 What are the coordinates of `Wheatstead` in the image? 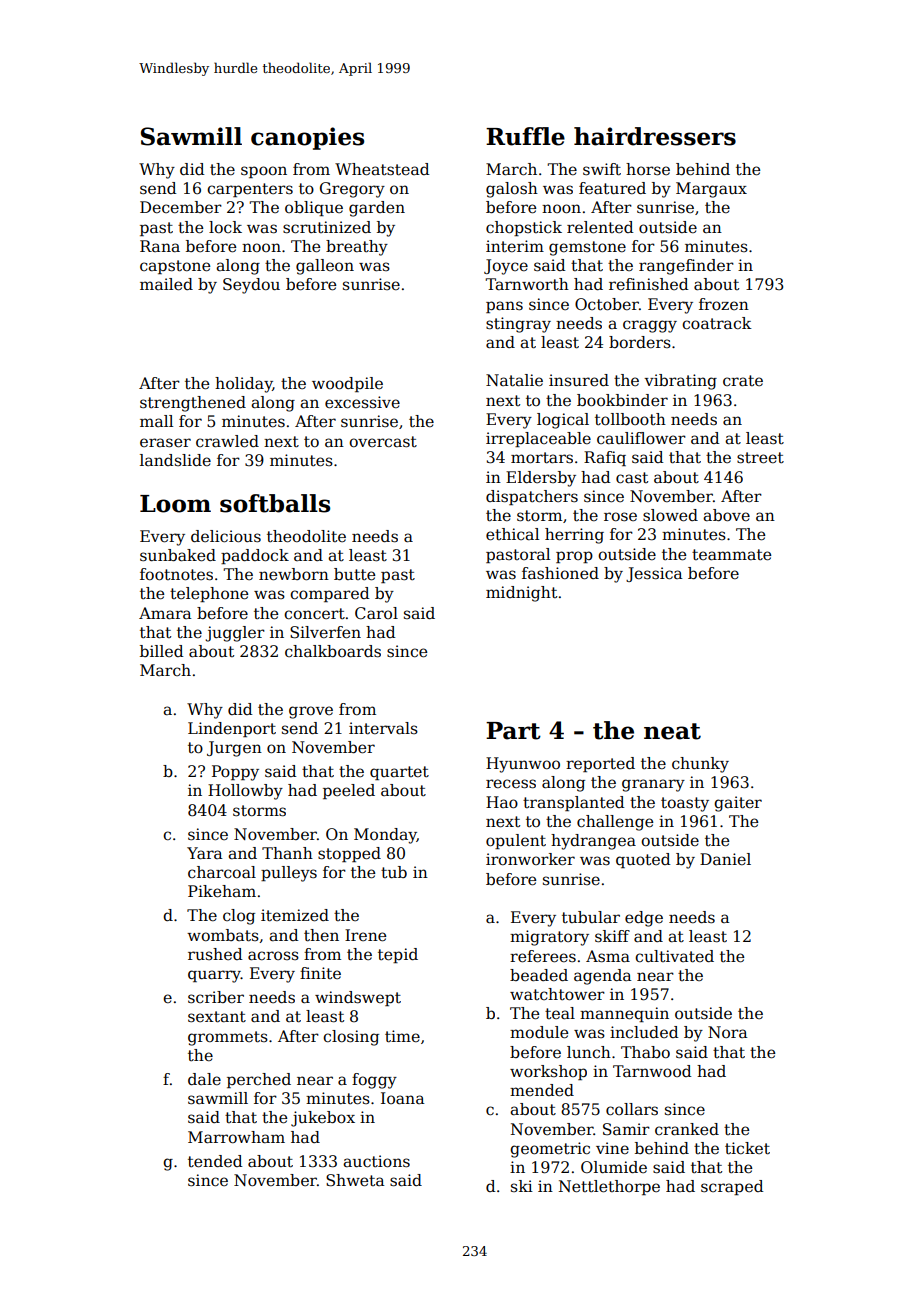 It's located at (382, 169).
